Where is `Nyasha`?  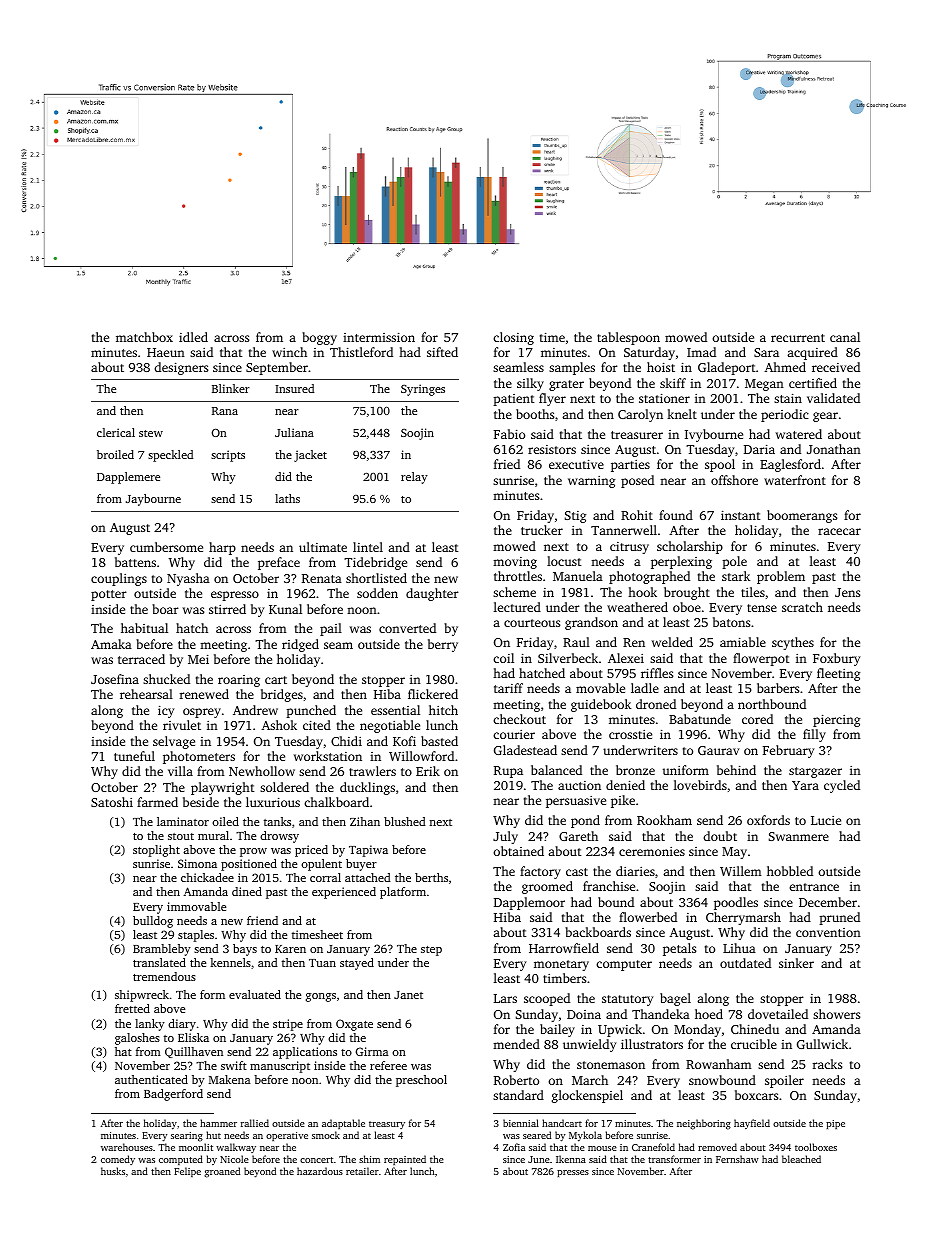 Nyasha is located at coordinates (188, 579).
